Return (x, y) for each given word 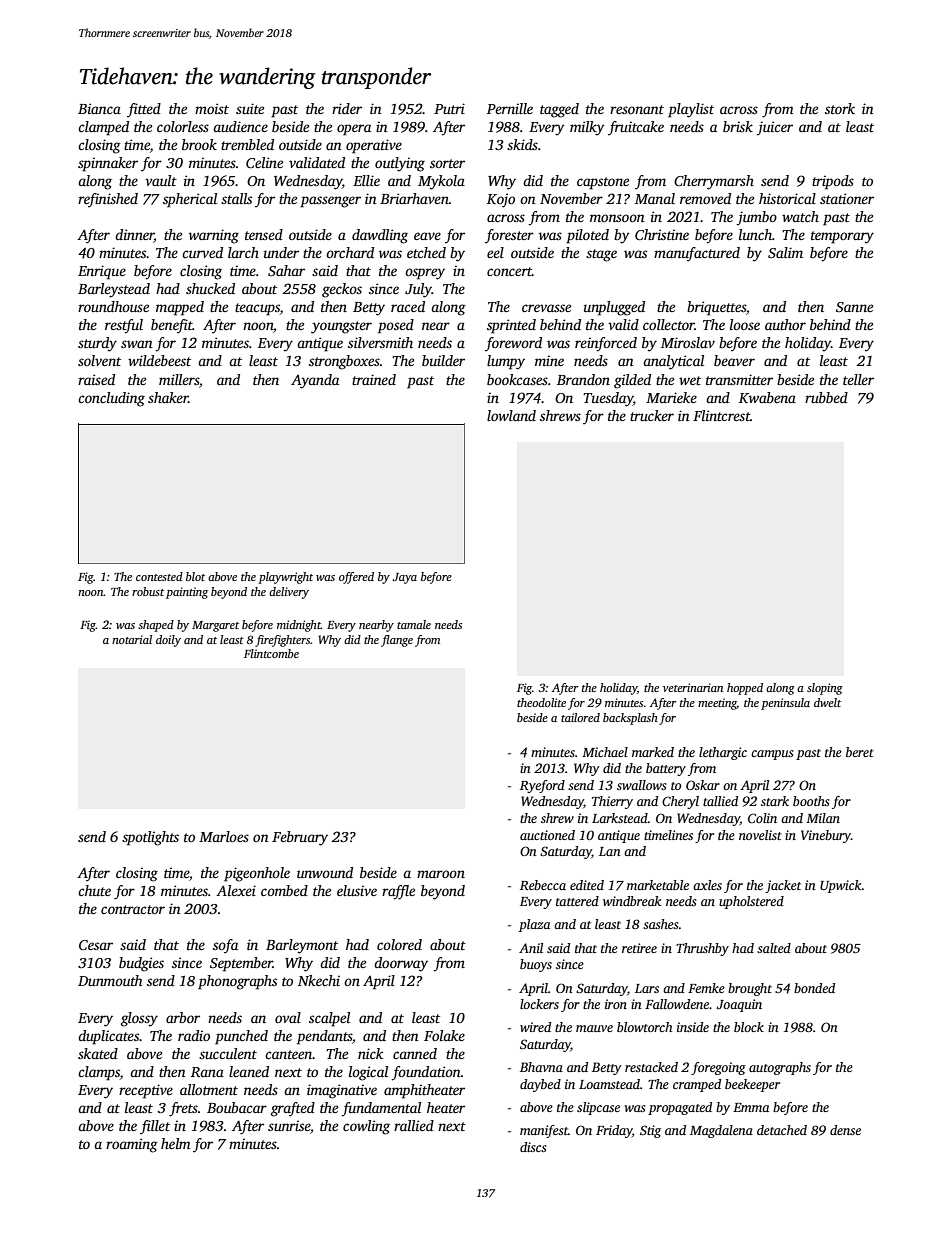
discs (533, 1147)
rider (347, 108)
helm (176, 1143)
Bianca (99, 108)
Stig (650, 1131)
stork (840, 108)
